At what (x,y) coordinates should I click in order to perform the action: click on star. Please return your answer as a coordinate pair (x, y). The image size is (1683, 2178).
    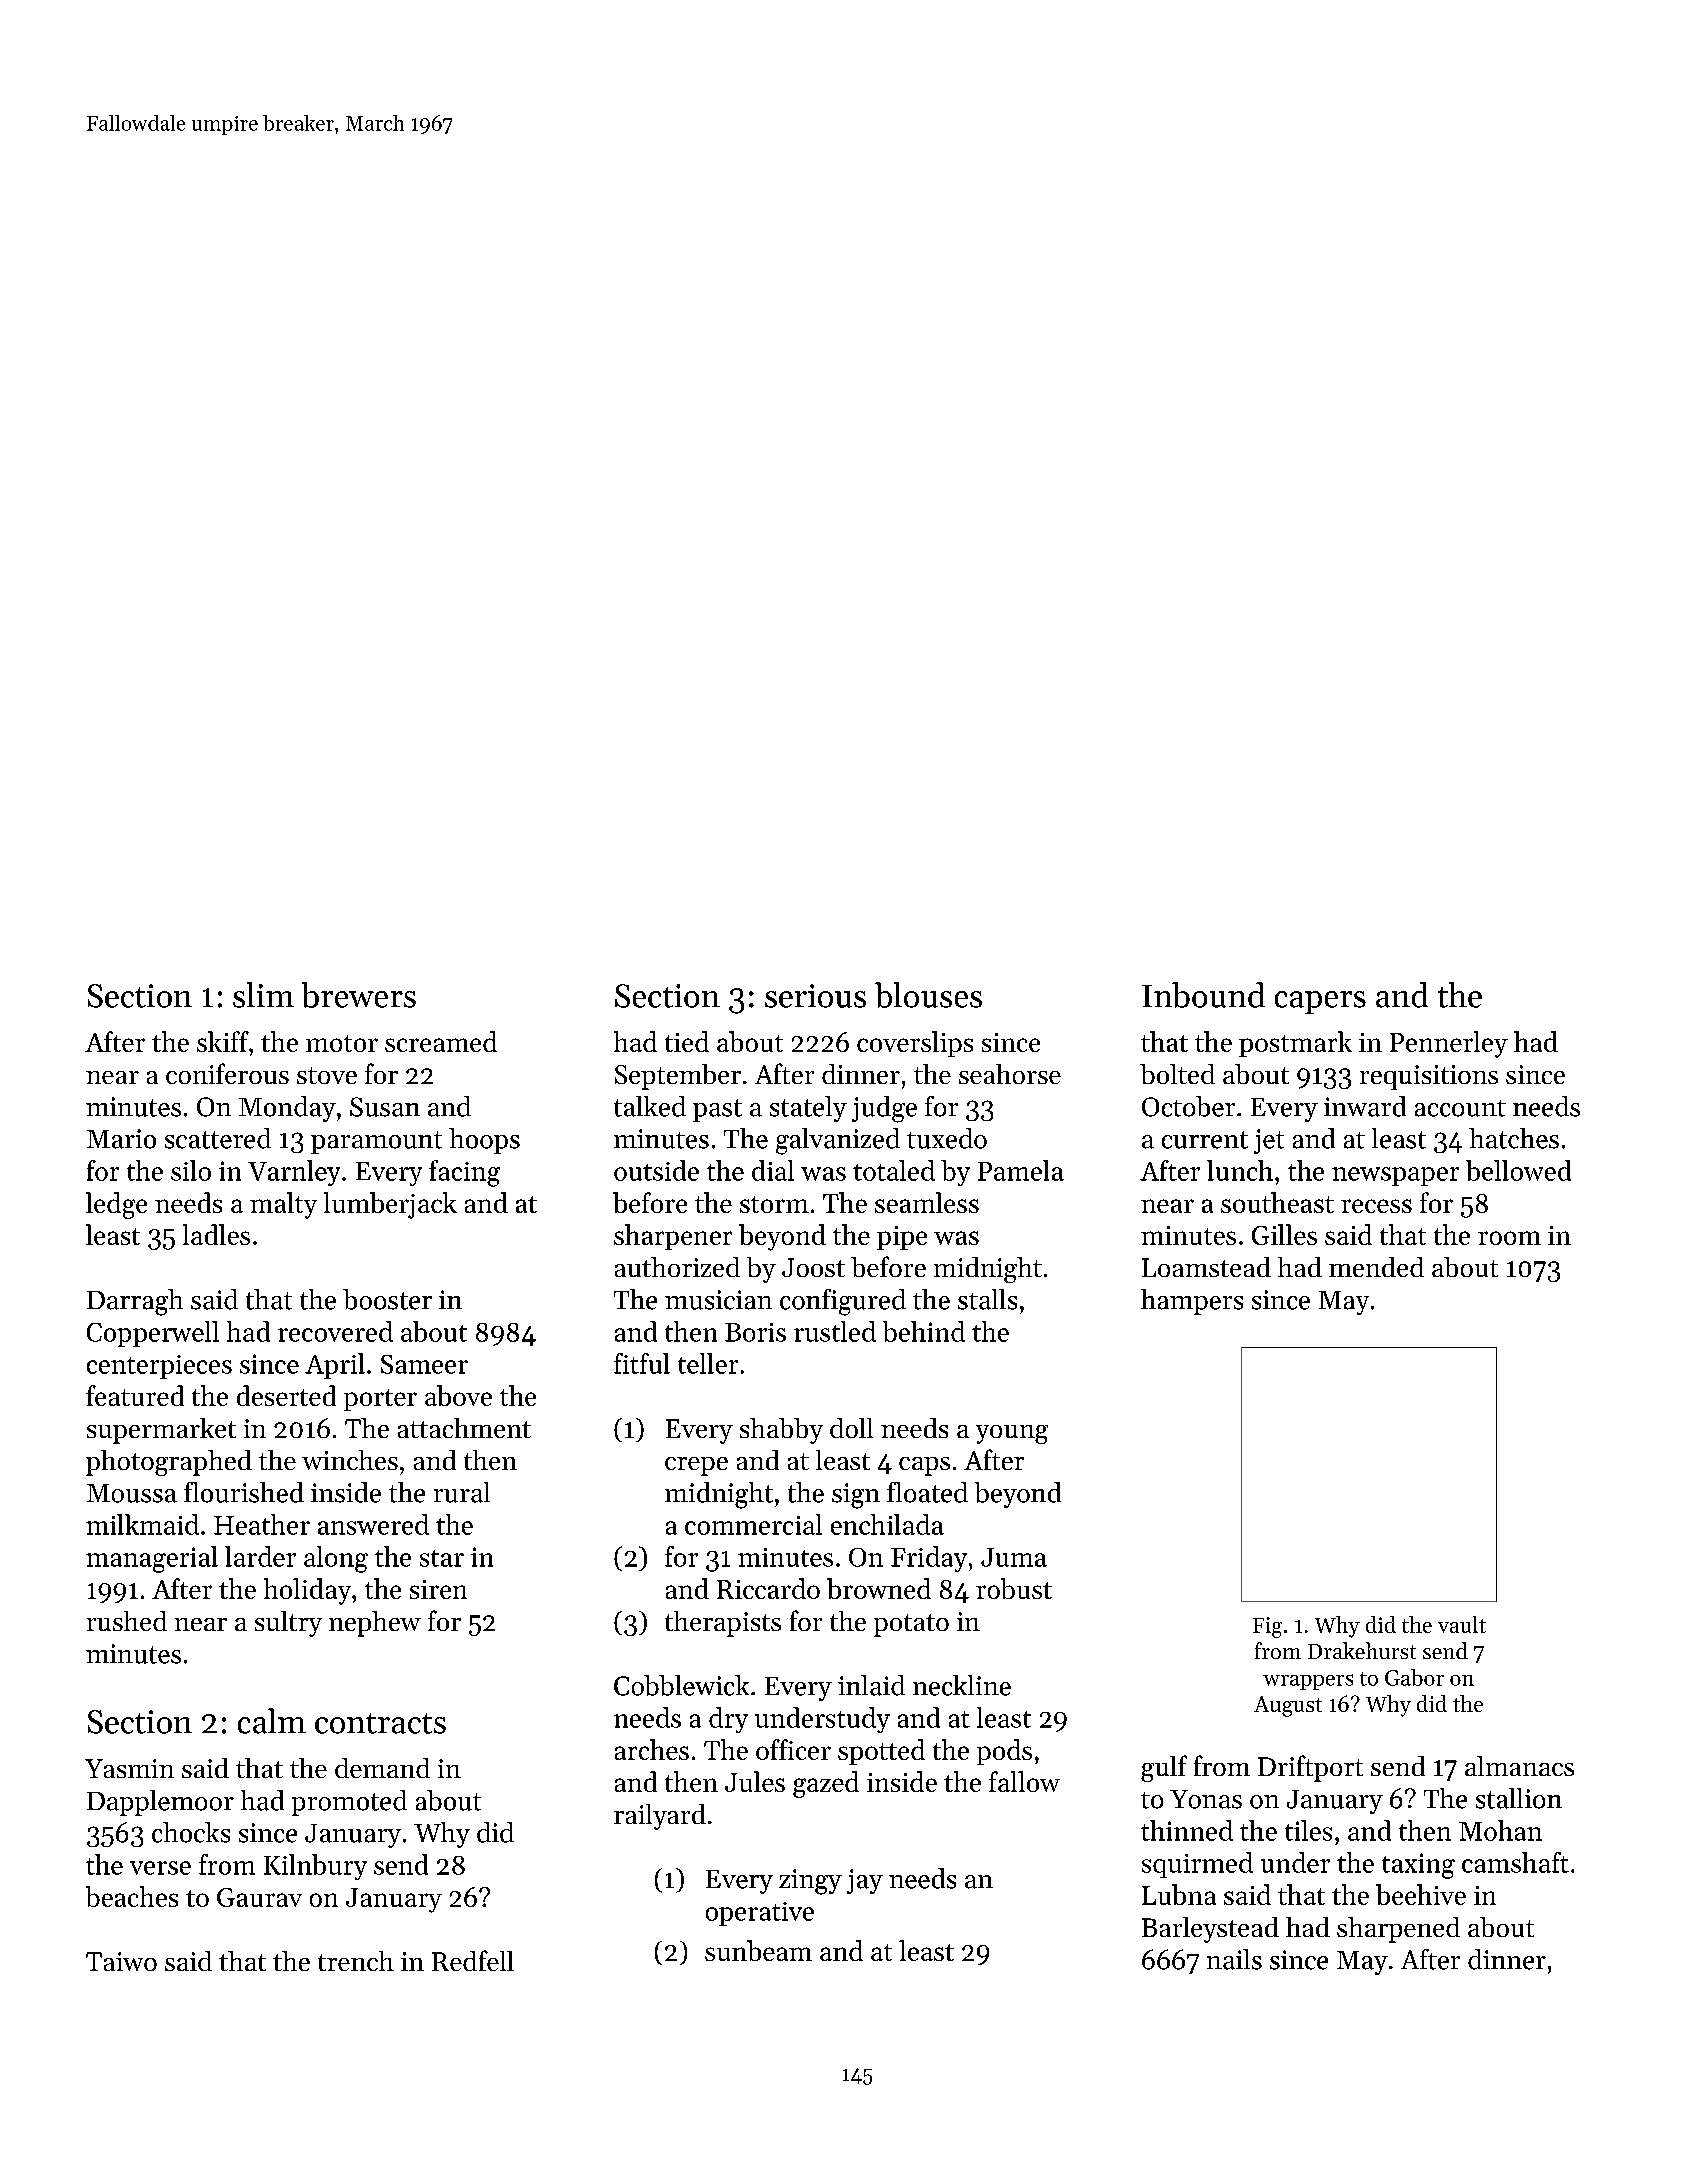
    Looking at the image, I should click on (442, 1558).
